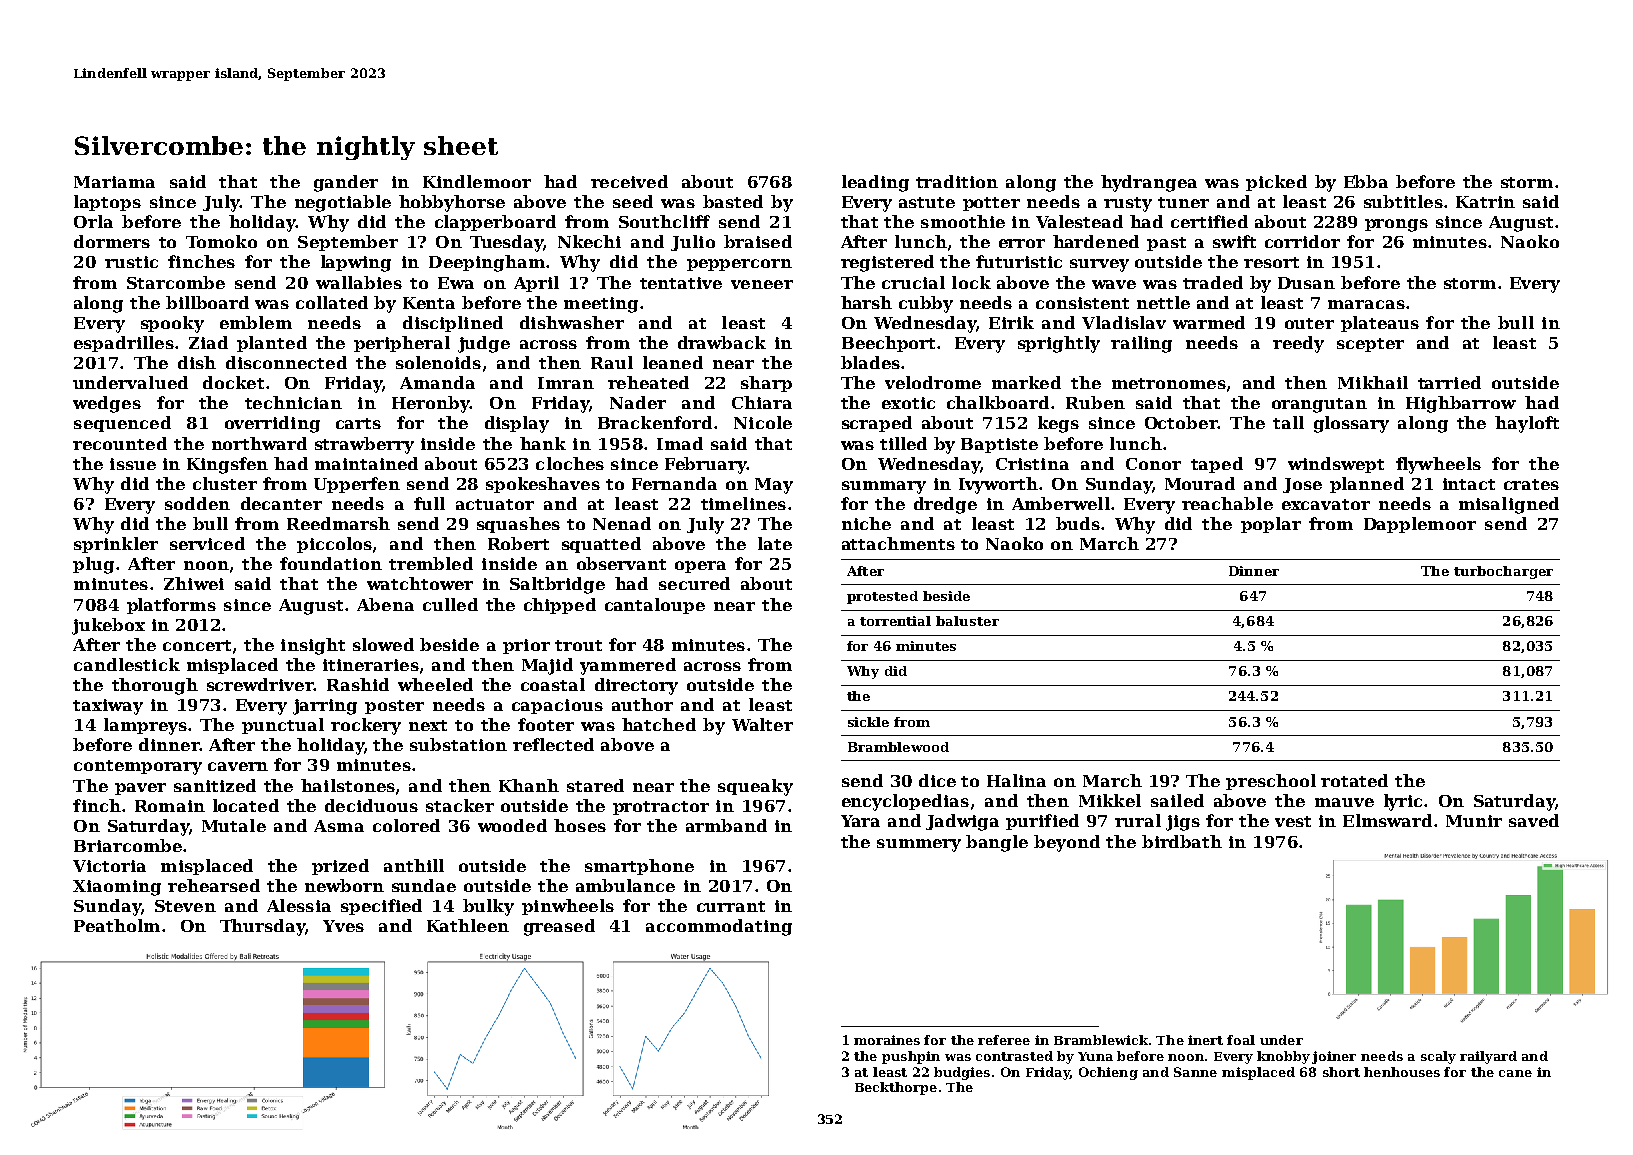 Image resolution: width=1633 pixels, height=1155 pixels. I want to click on protractor, so click(661, 808).
